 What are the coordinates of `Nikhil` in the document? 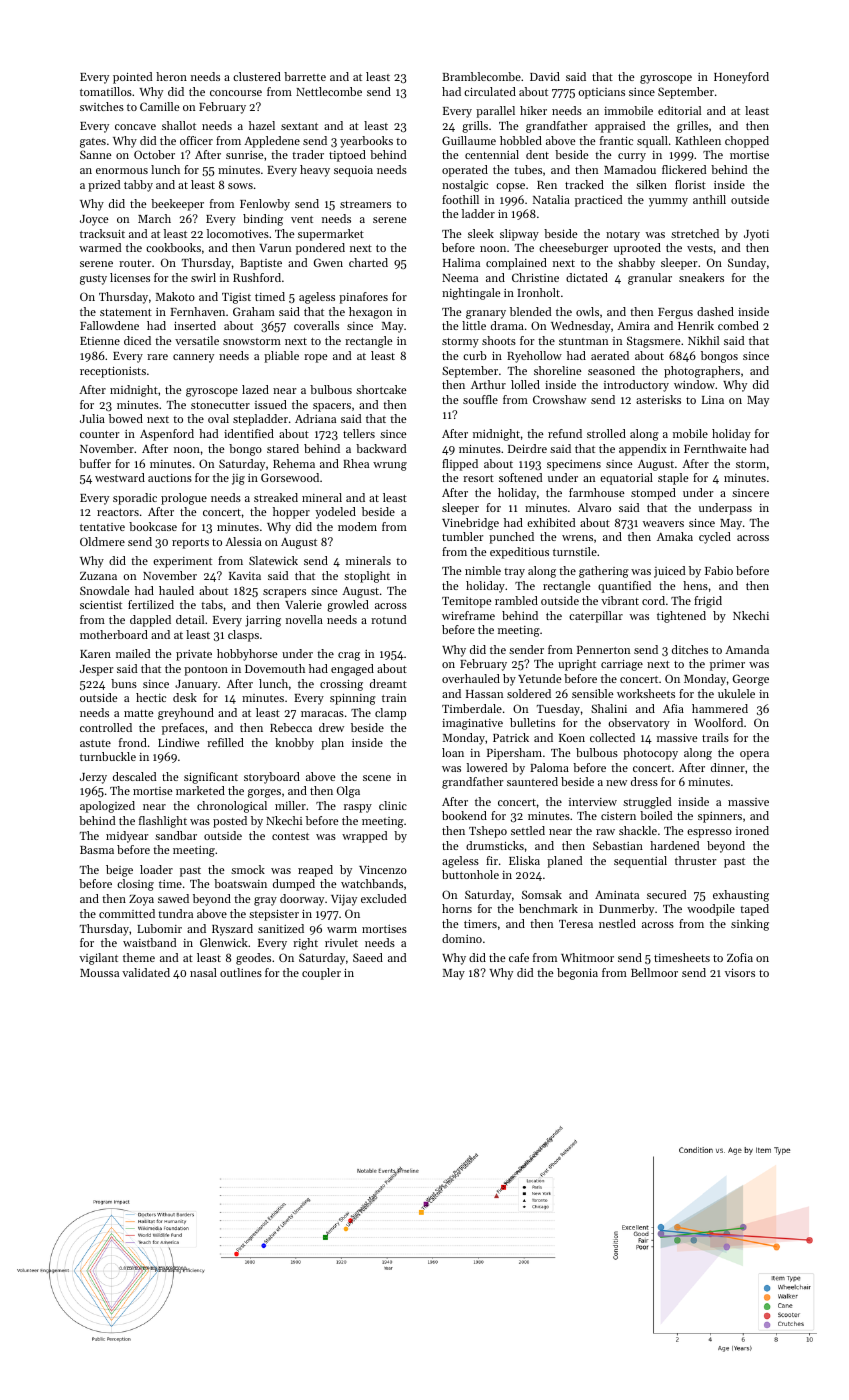 It's located at (703, 340).
